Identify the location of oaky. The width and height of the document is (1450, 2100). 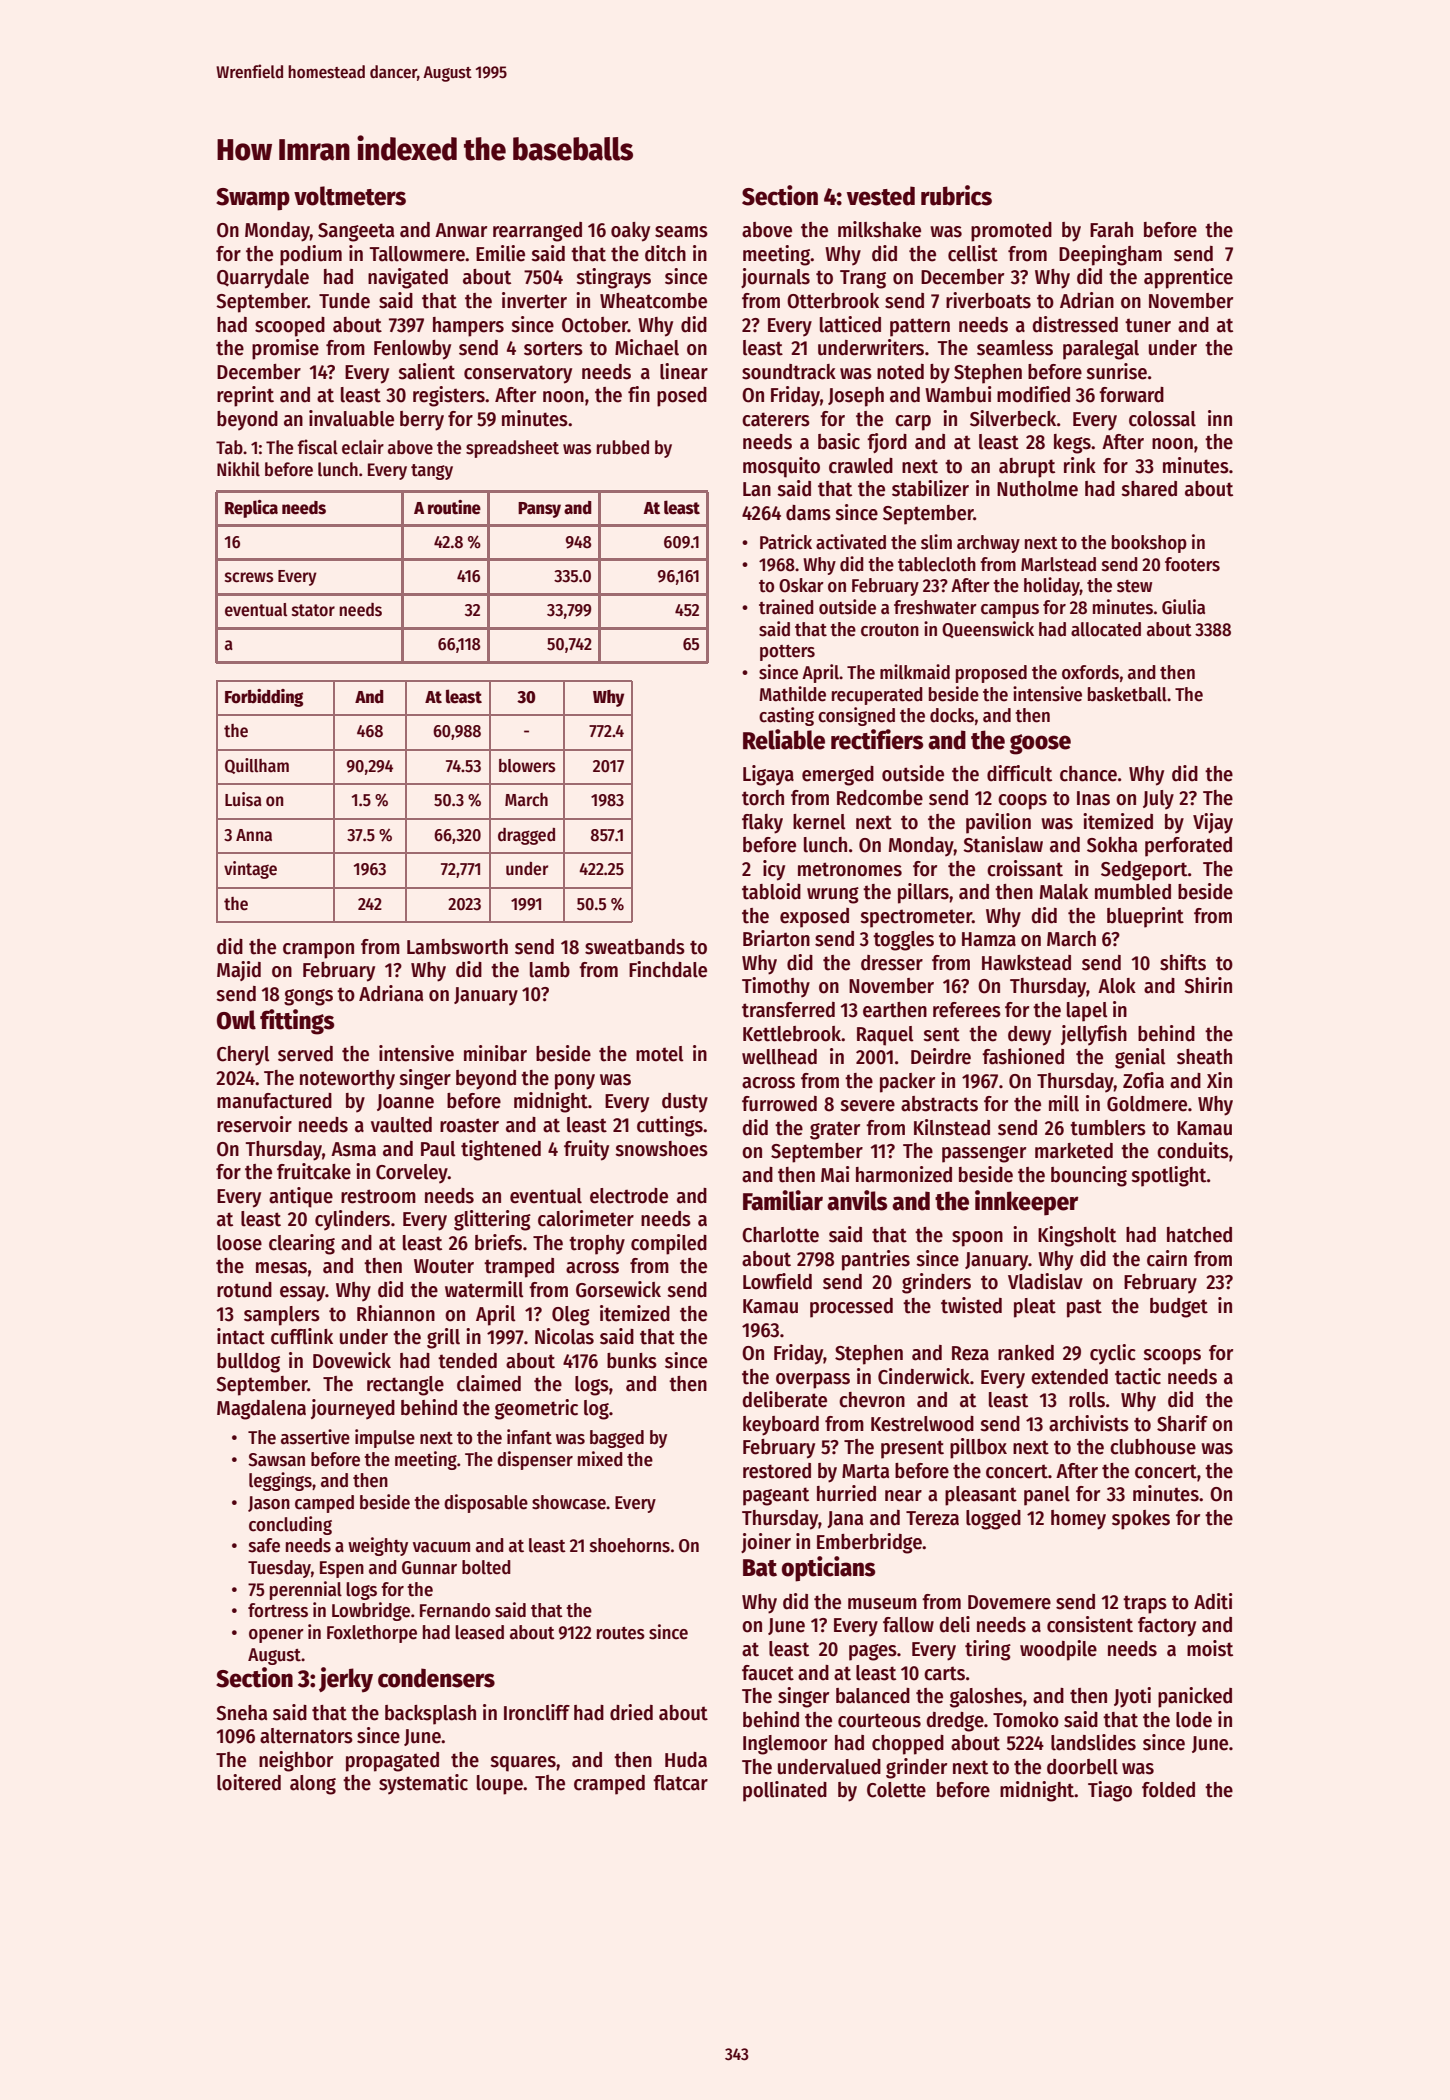
(630, 232).
